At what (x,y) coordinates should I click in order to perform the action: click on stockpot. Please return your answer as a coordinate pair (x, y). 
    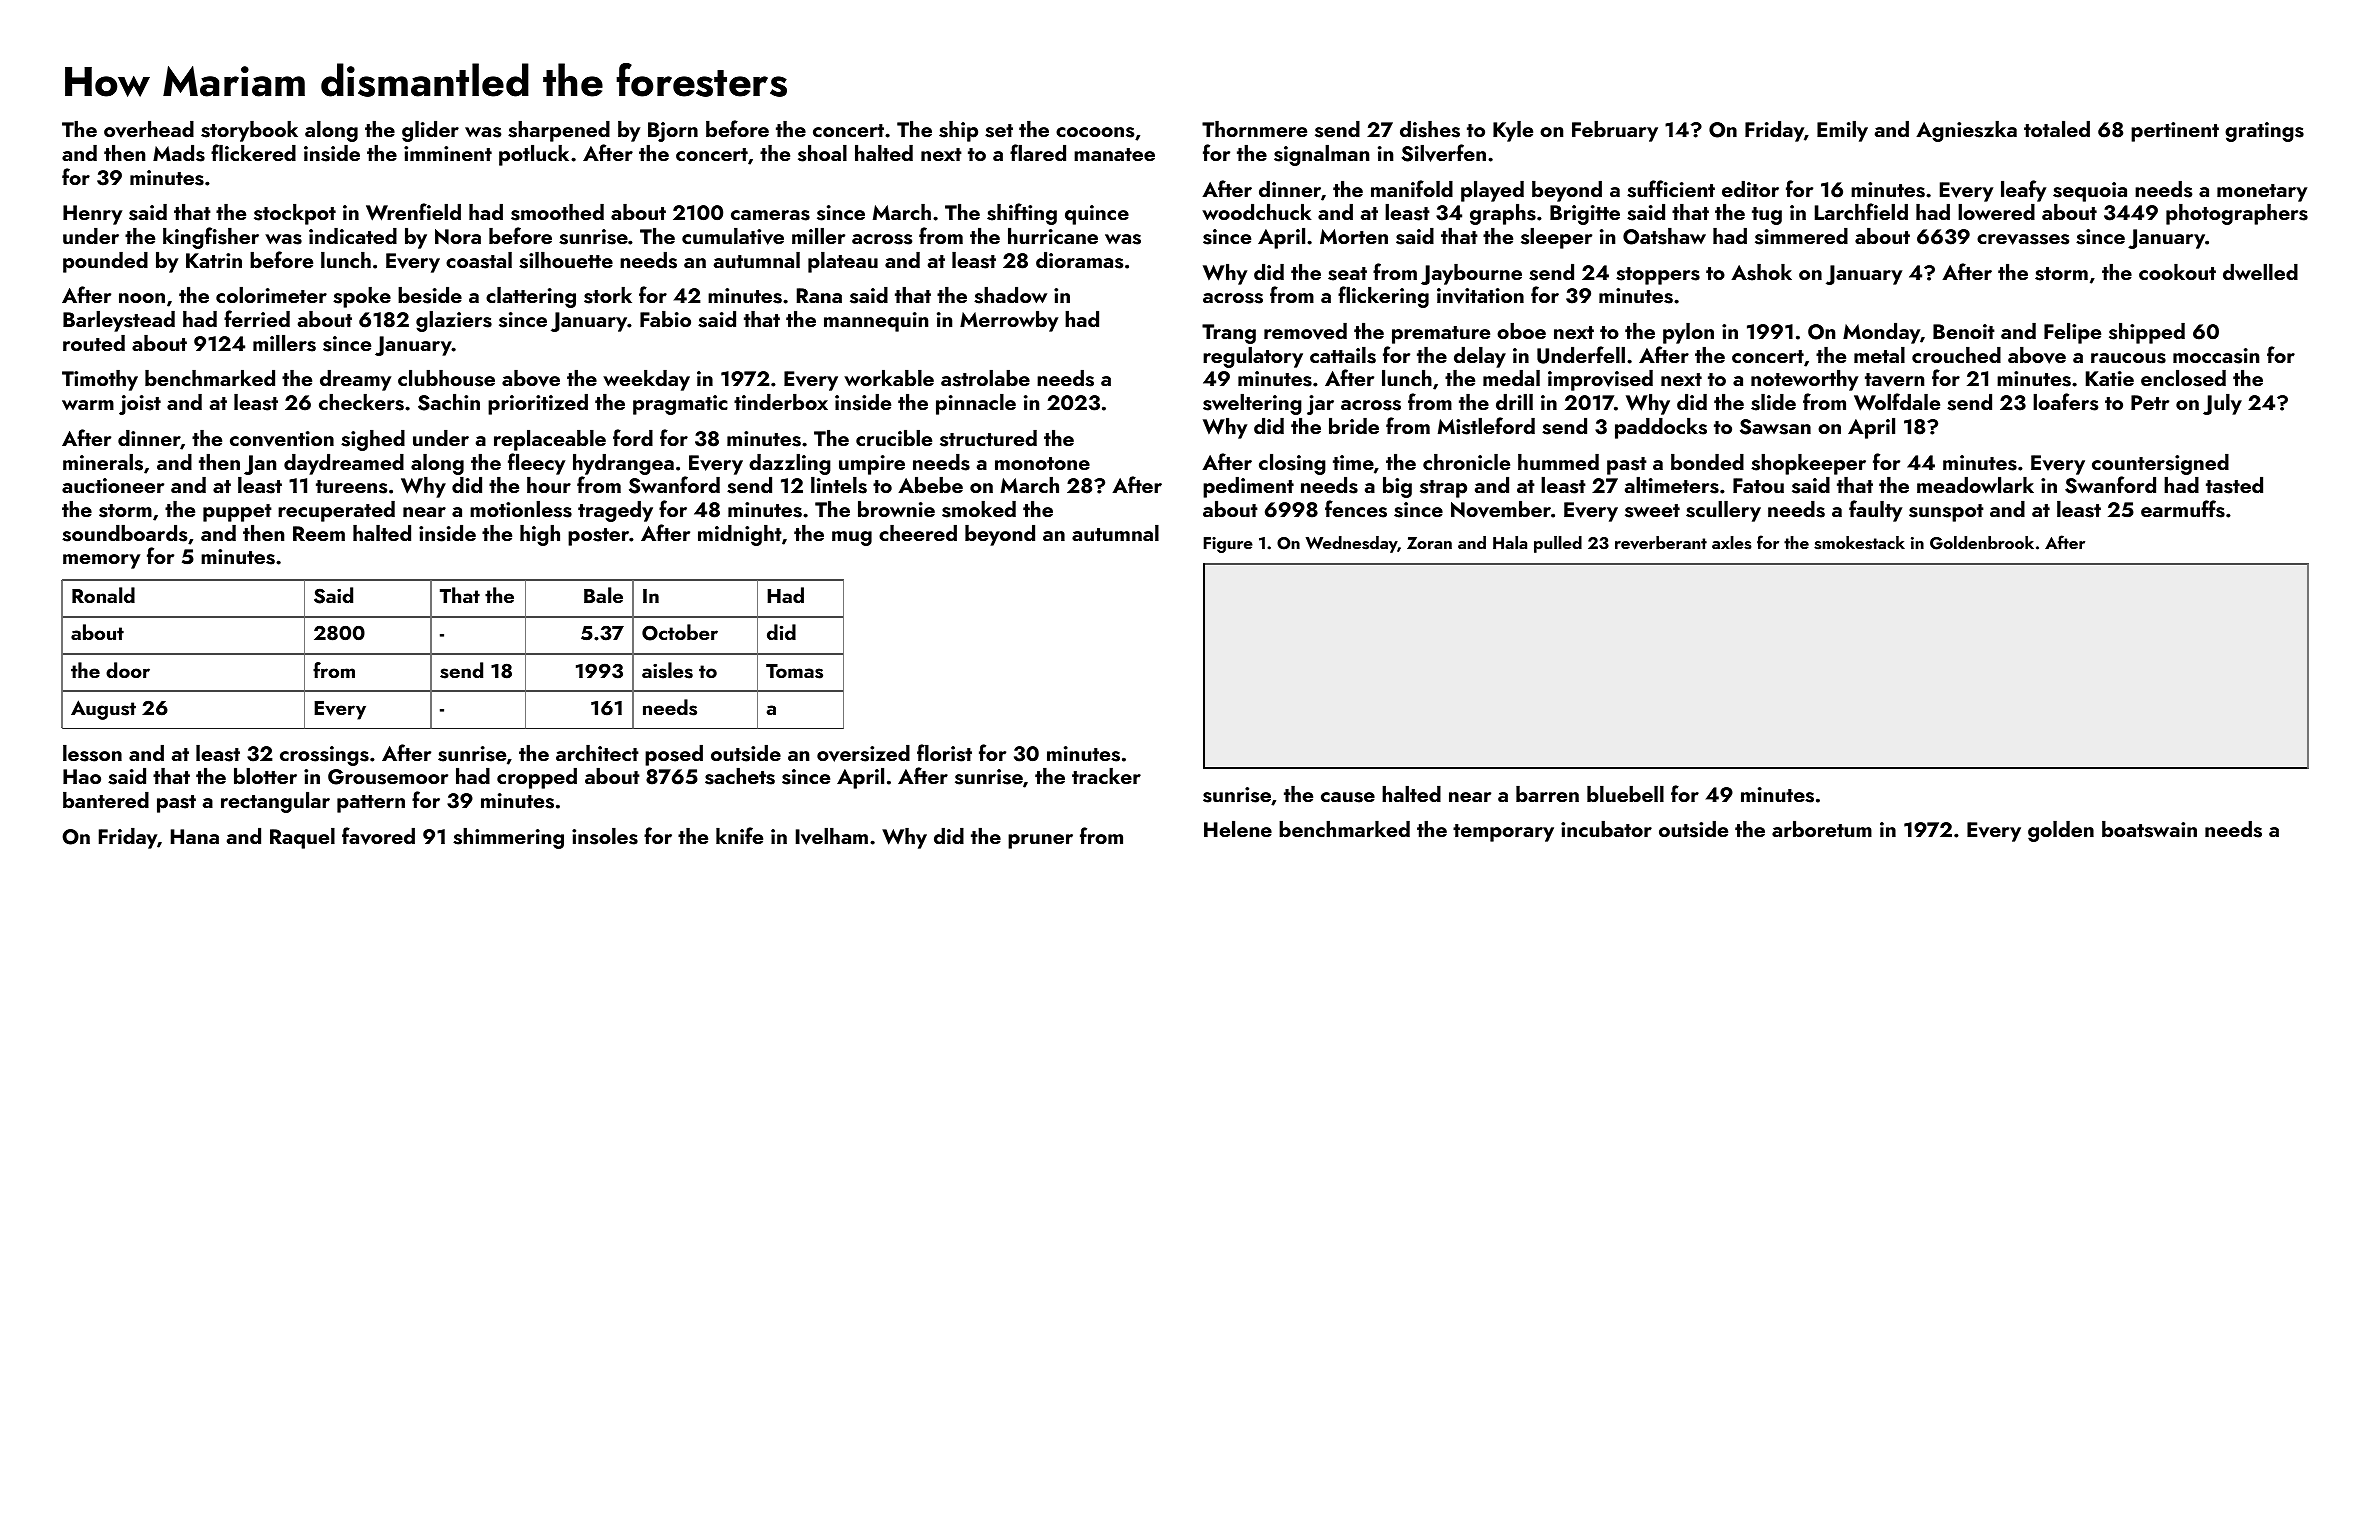
    Looking at the image, I should click on (295, 214).
